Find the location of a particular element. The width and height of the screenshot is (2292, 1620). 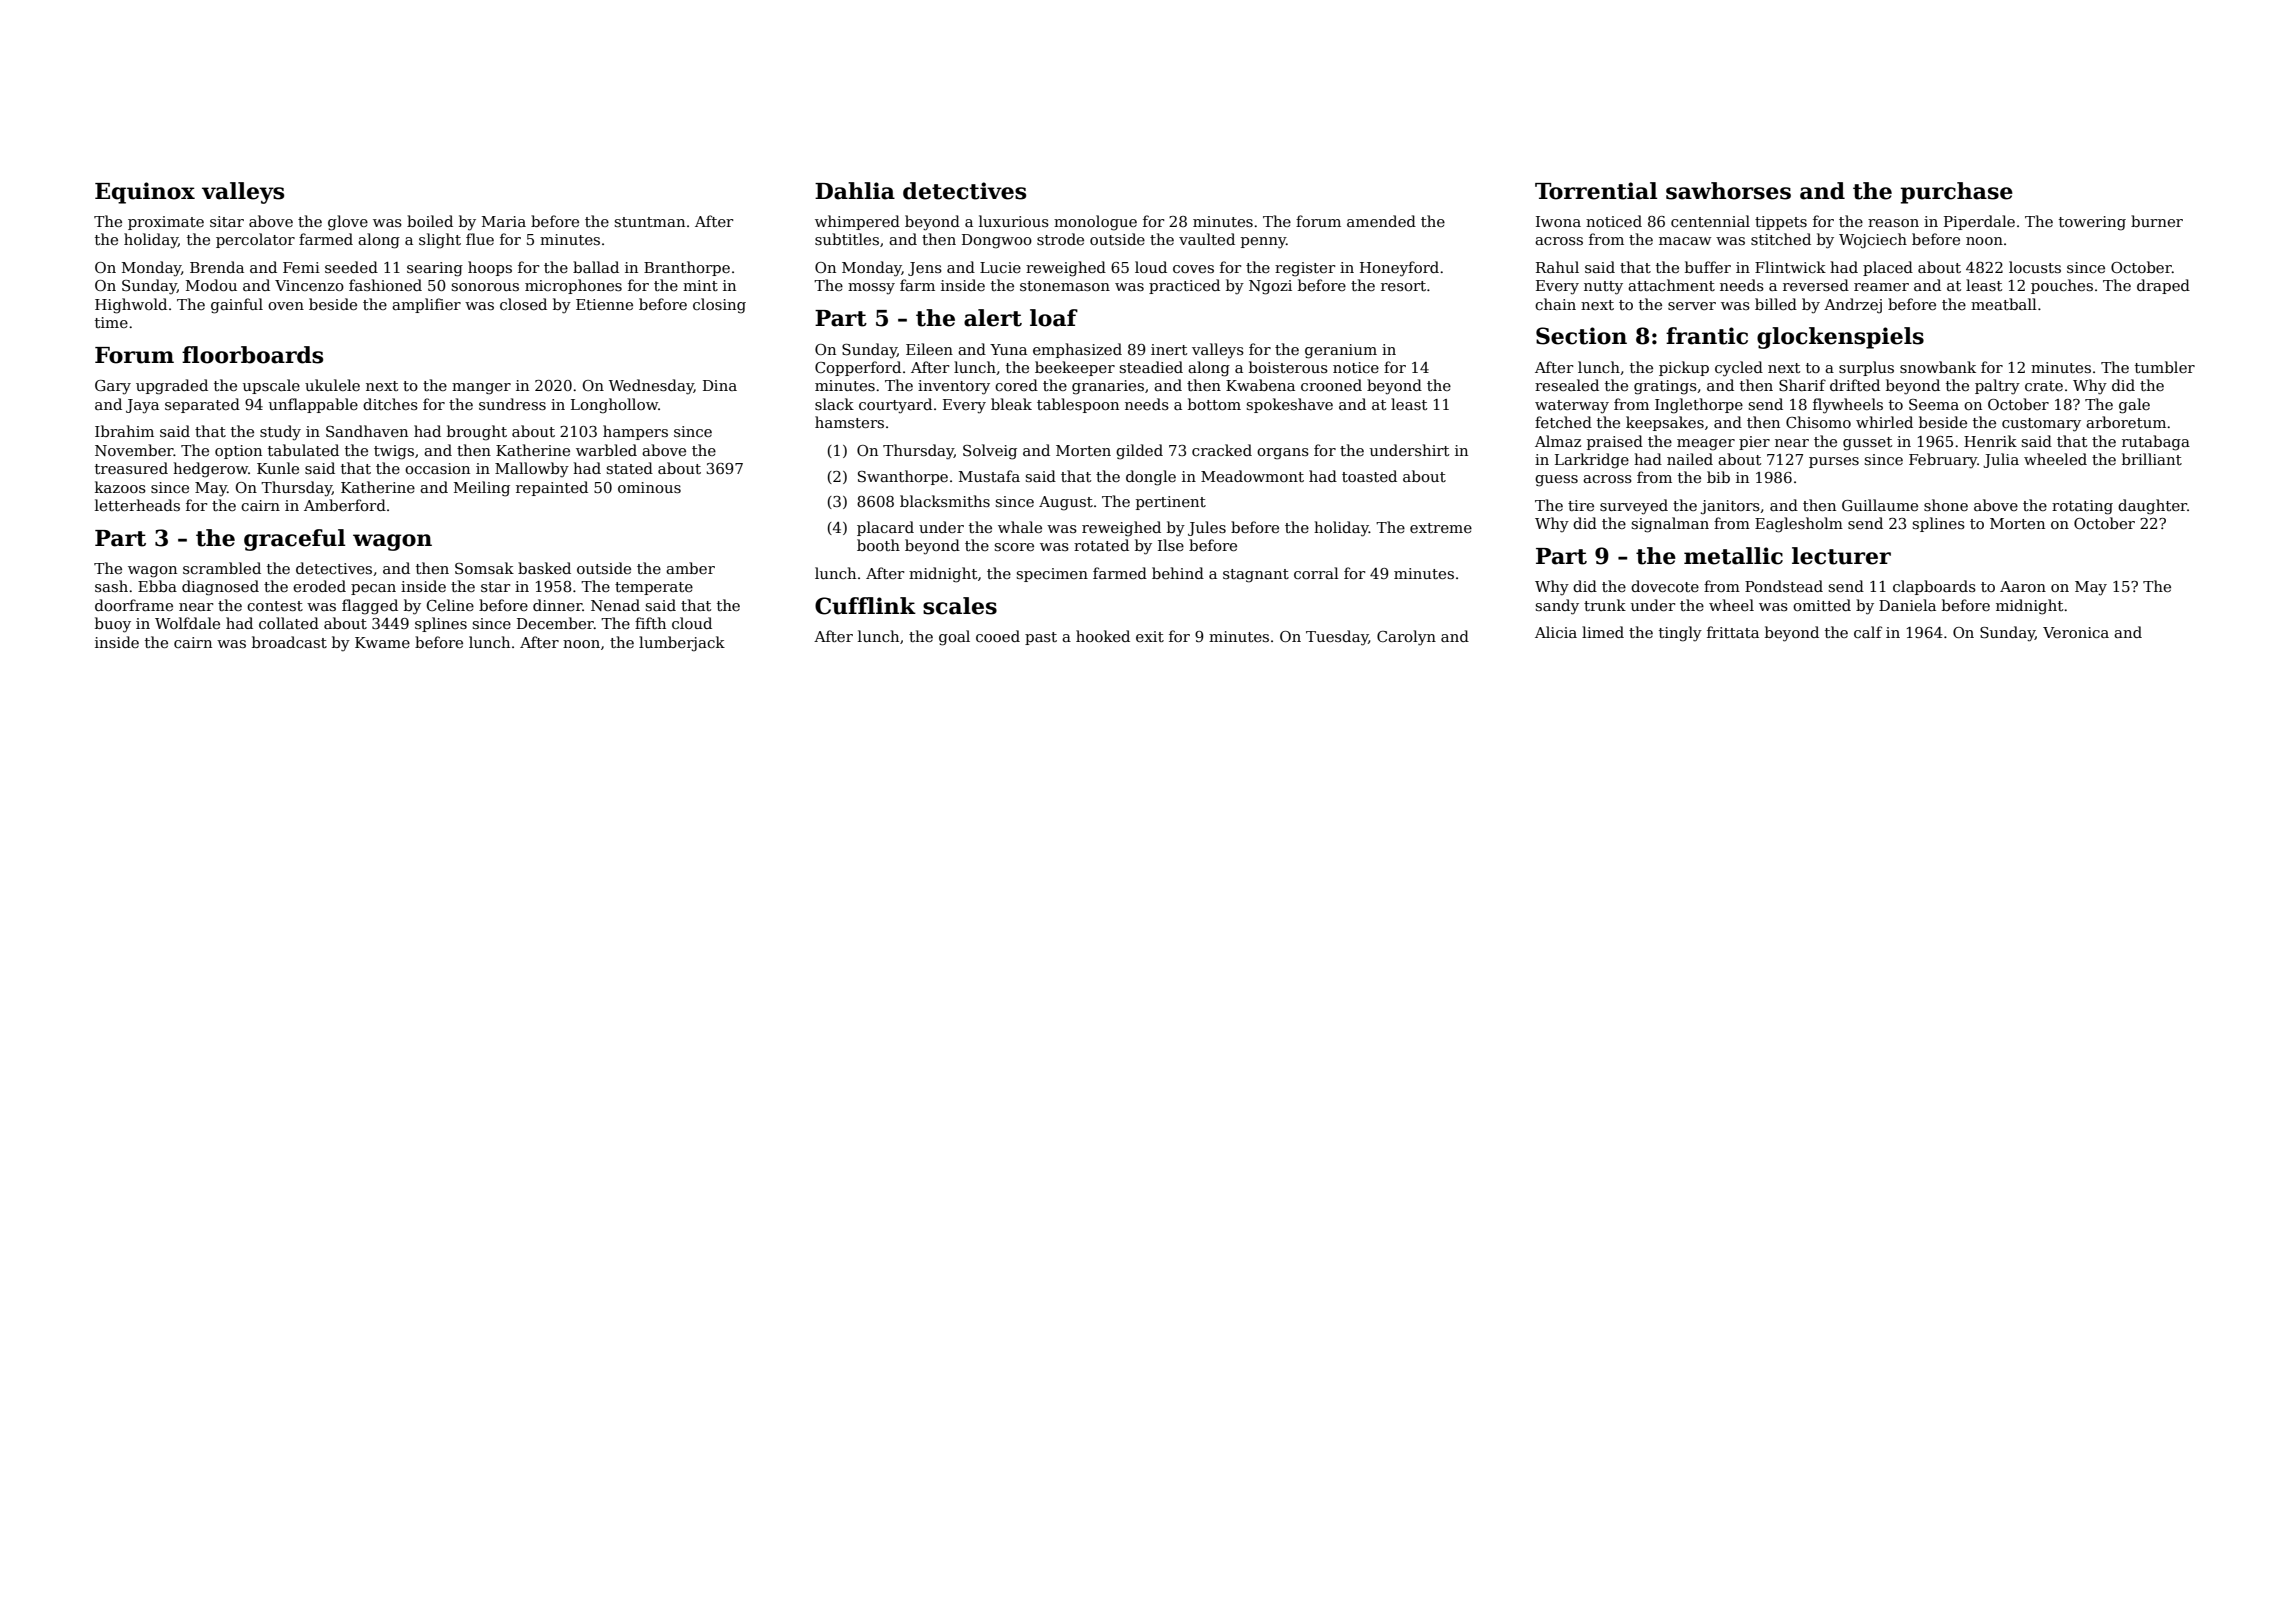

sawhorses is located at coordinates (1728, 191).
